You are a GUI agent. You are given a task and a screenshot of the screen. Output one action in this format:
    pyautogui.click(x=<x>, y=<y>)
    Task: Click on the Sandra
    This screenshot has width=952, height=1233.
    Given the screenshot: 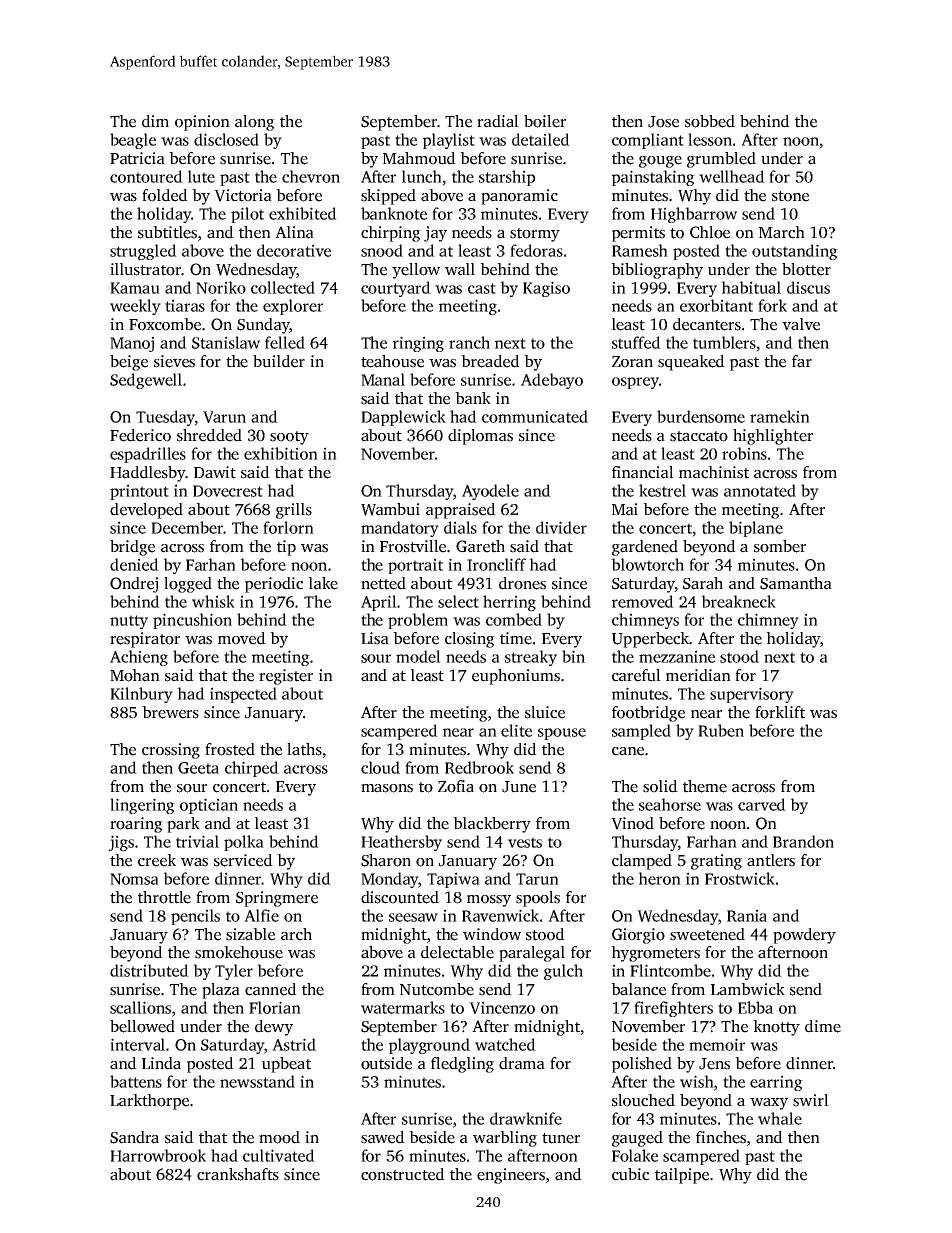 What is the action you would take?
    pyautogui.click(x=134, y=1137)
